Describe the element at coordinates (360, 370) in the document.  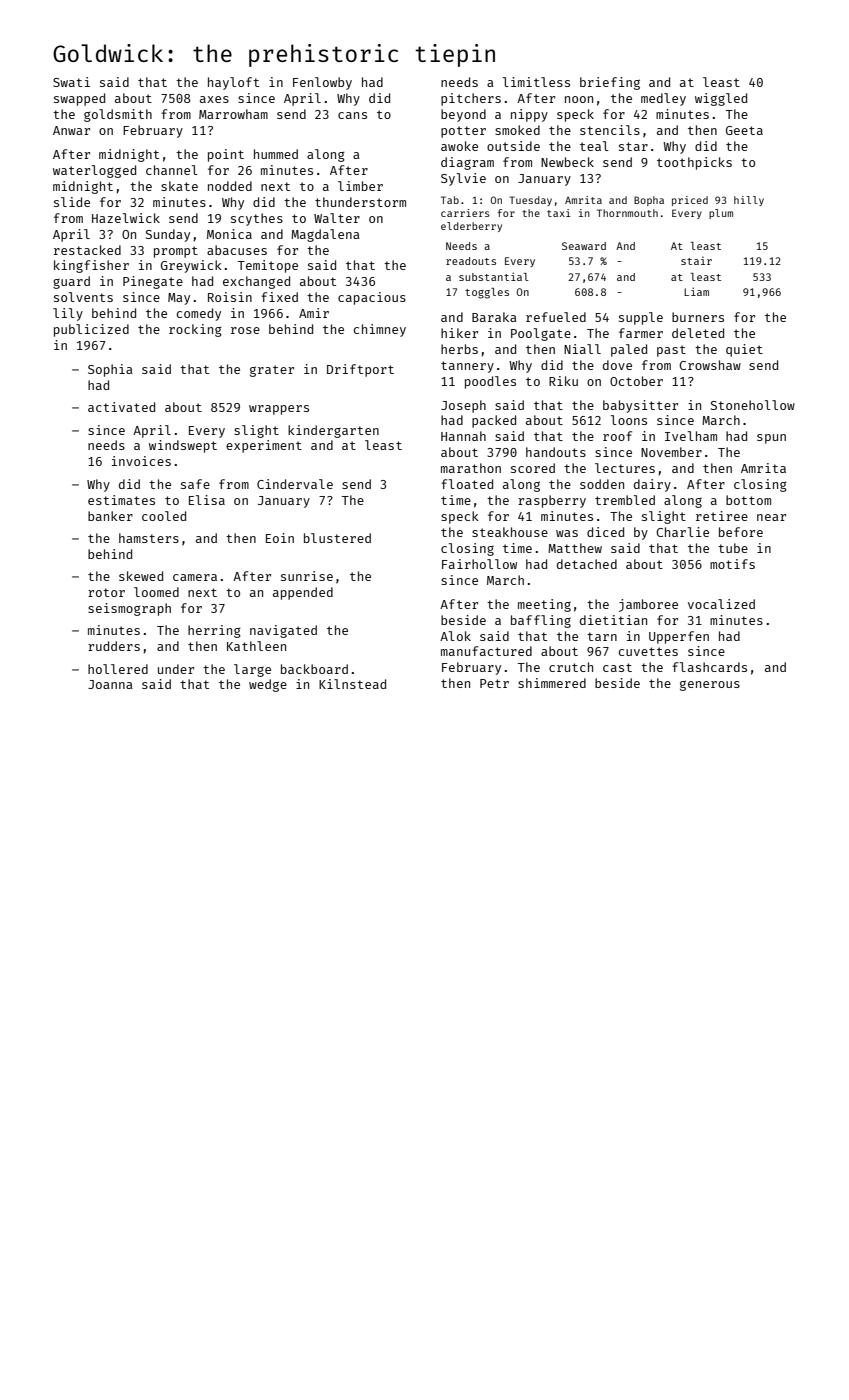
I see `Driftport` at that location.
